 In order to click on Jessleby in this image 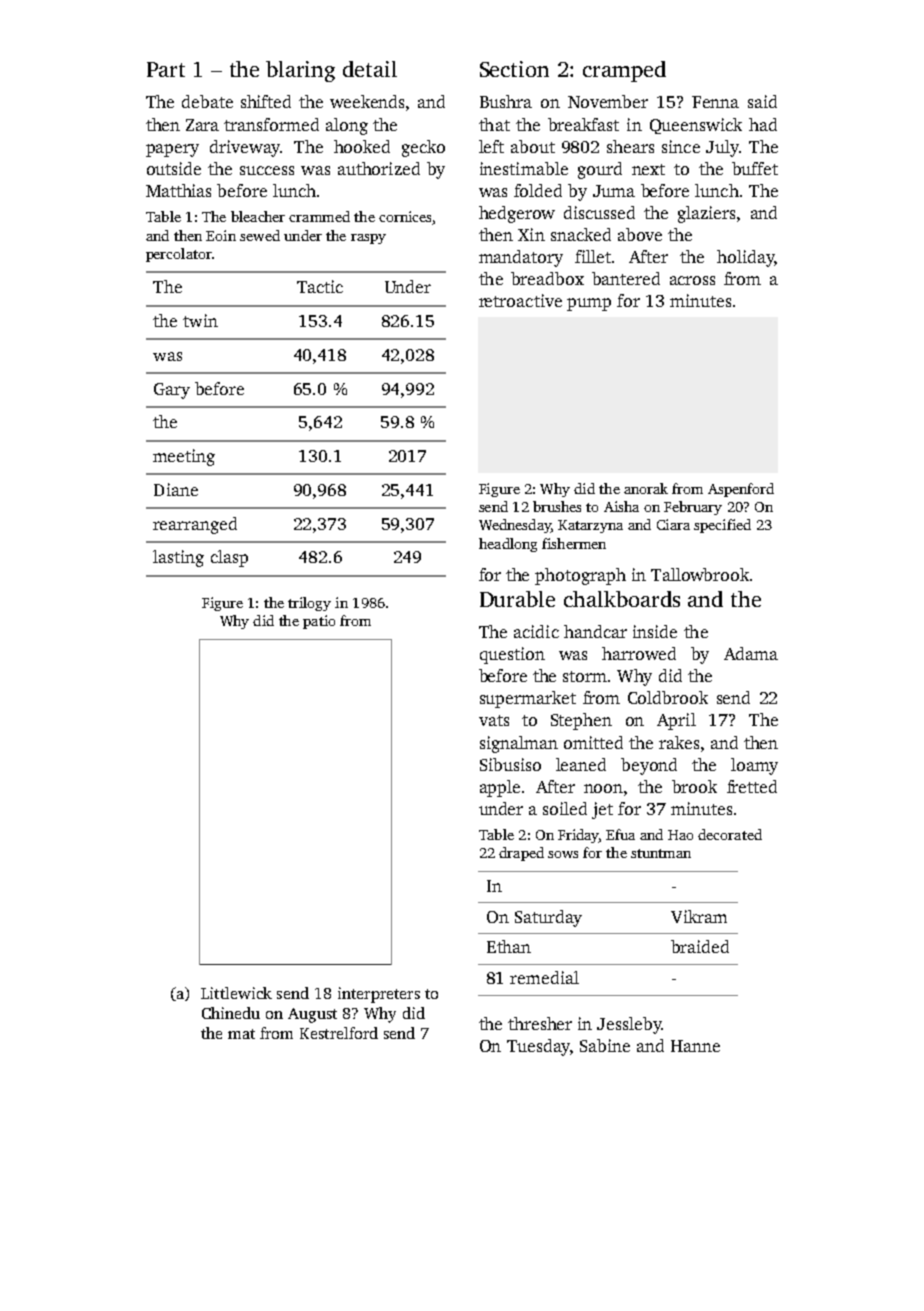, I will do `click(629, 1025)`.
